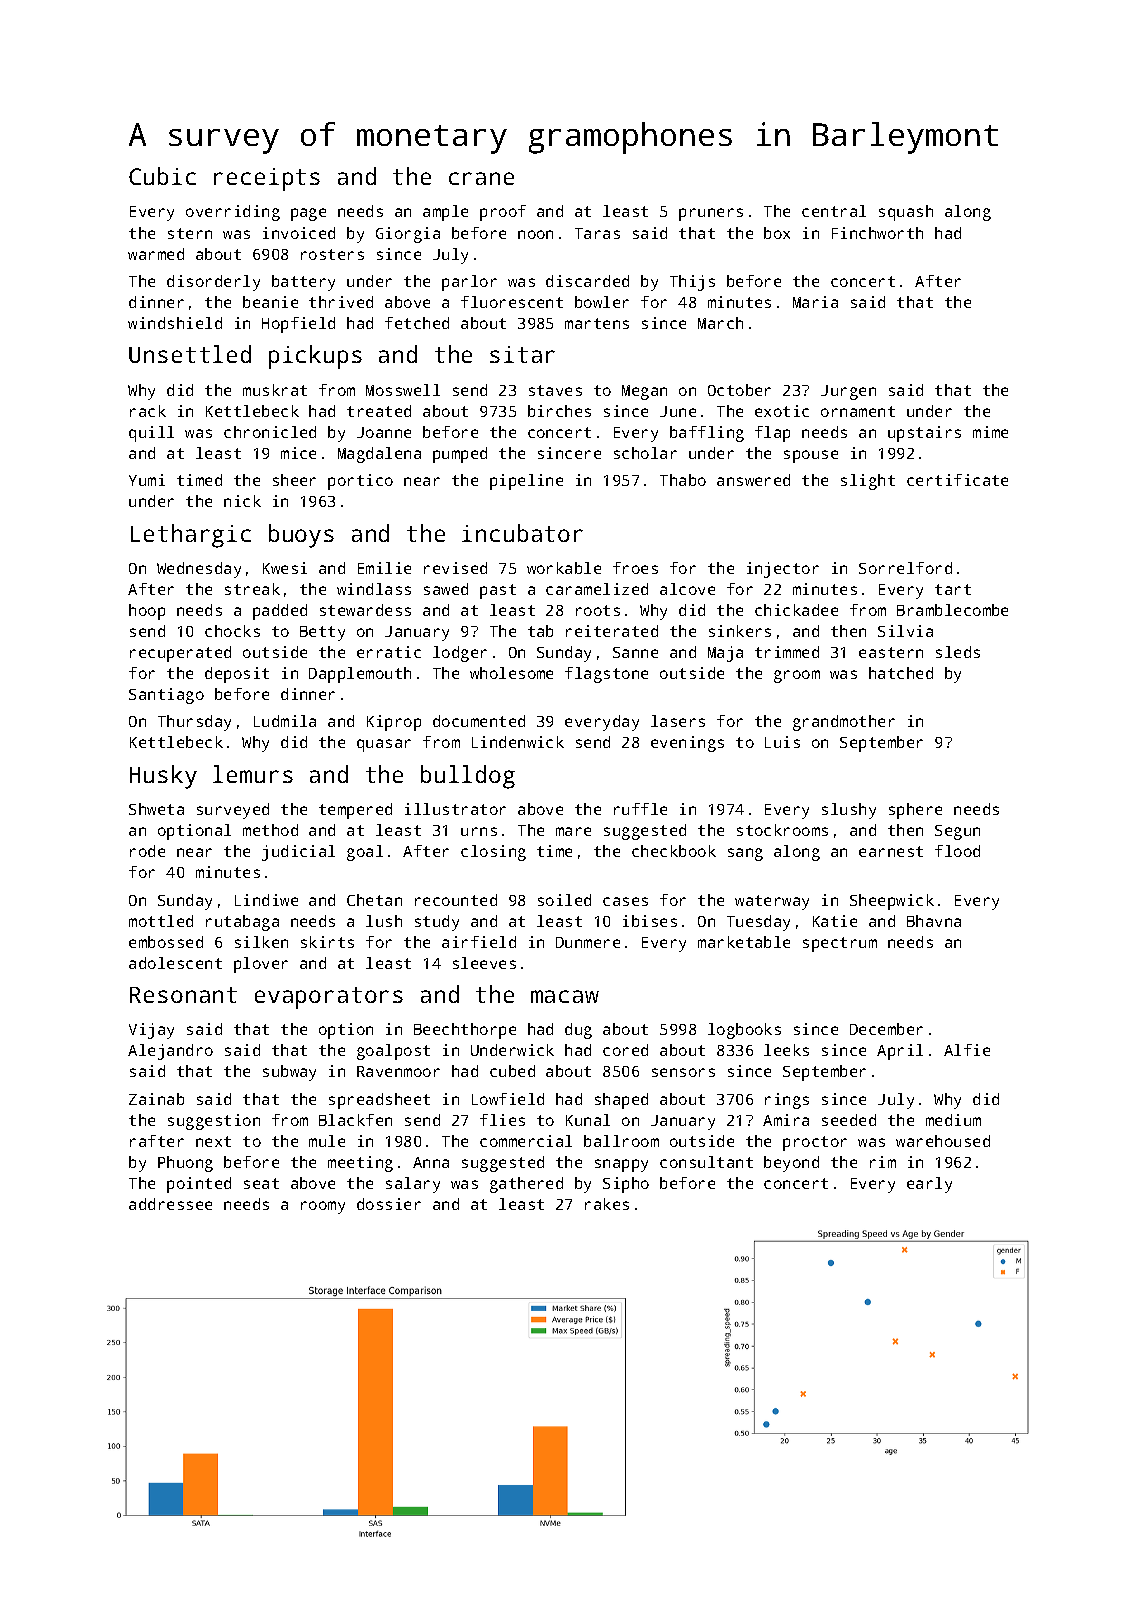  What do you see at coordinates (906, 213) in the screenshot?
I see `squash` at bounding box center [906, 213].
